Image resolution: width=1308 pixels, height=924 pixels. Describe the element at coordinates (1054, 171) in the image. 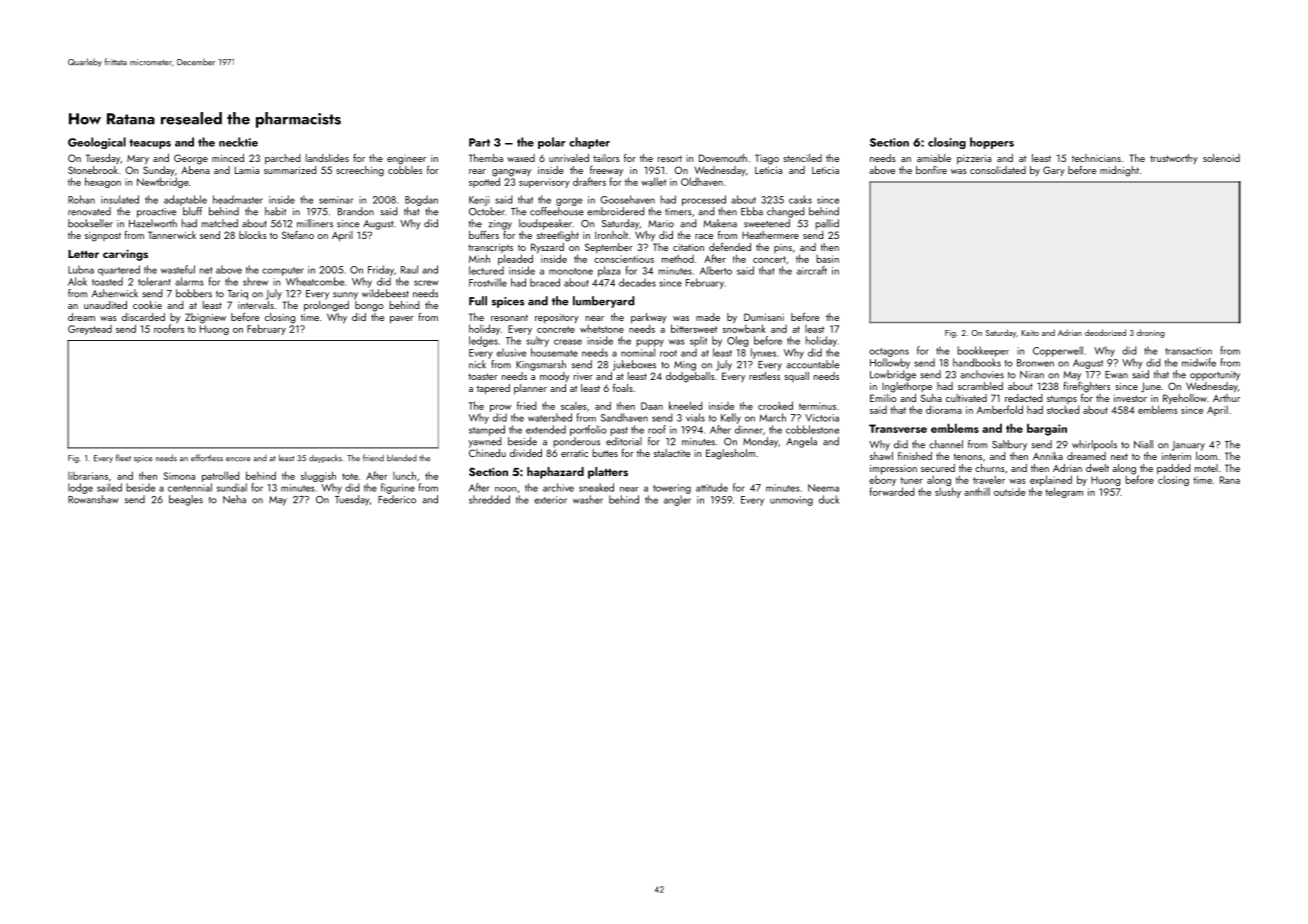

I see `Gary` at that location.
